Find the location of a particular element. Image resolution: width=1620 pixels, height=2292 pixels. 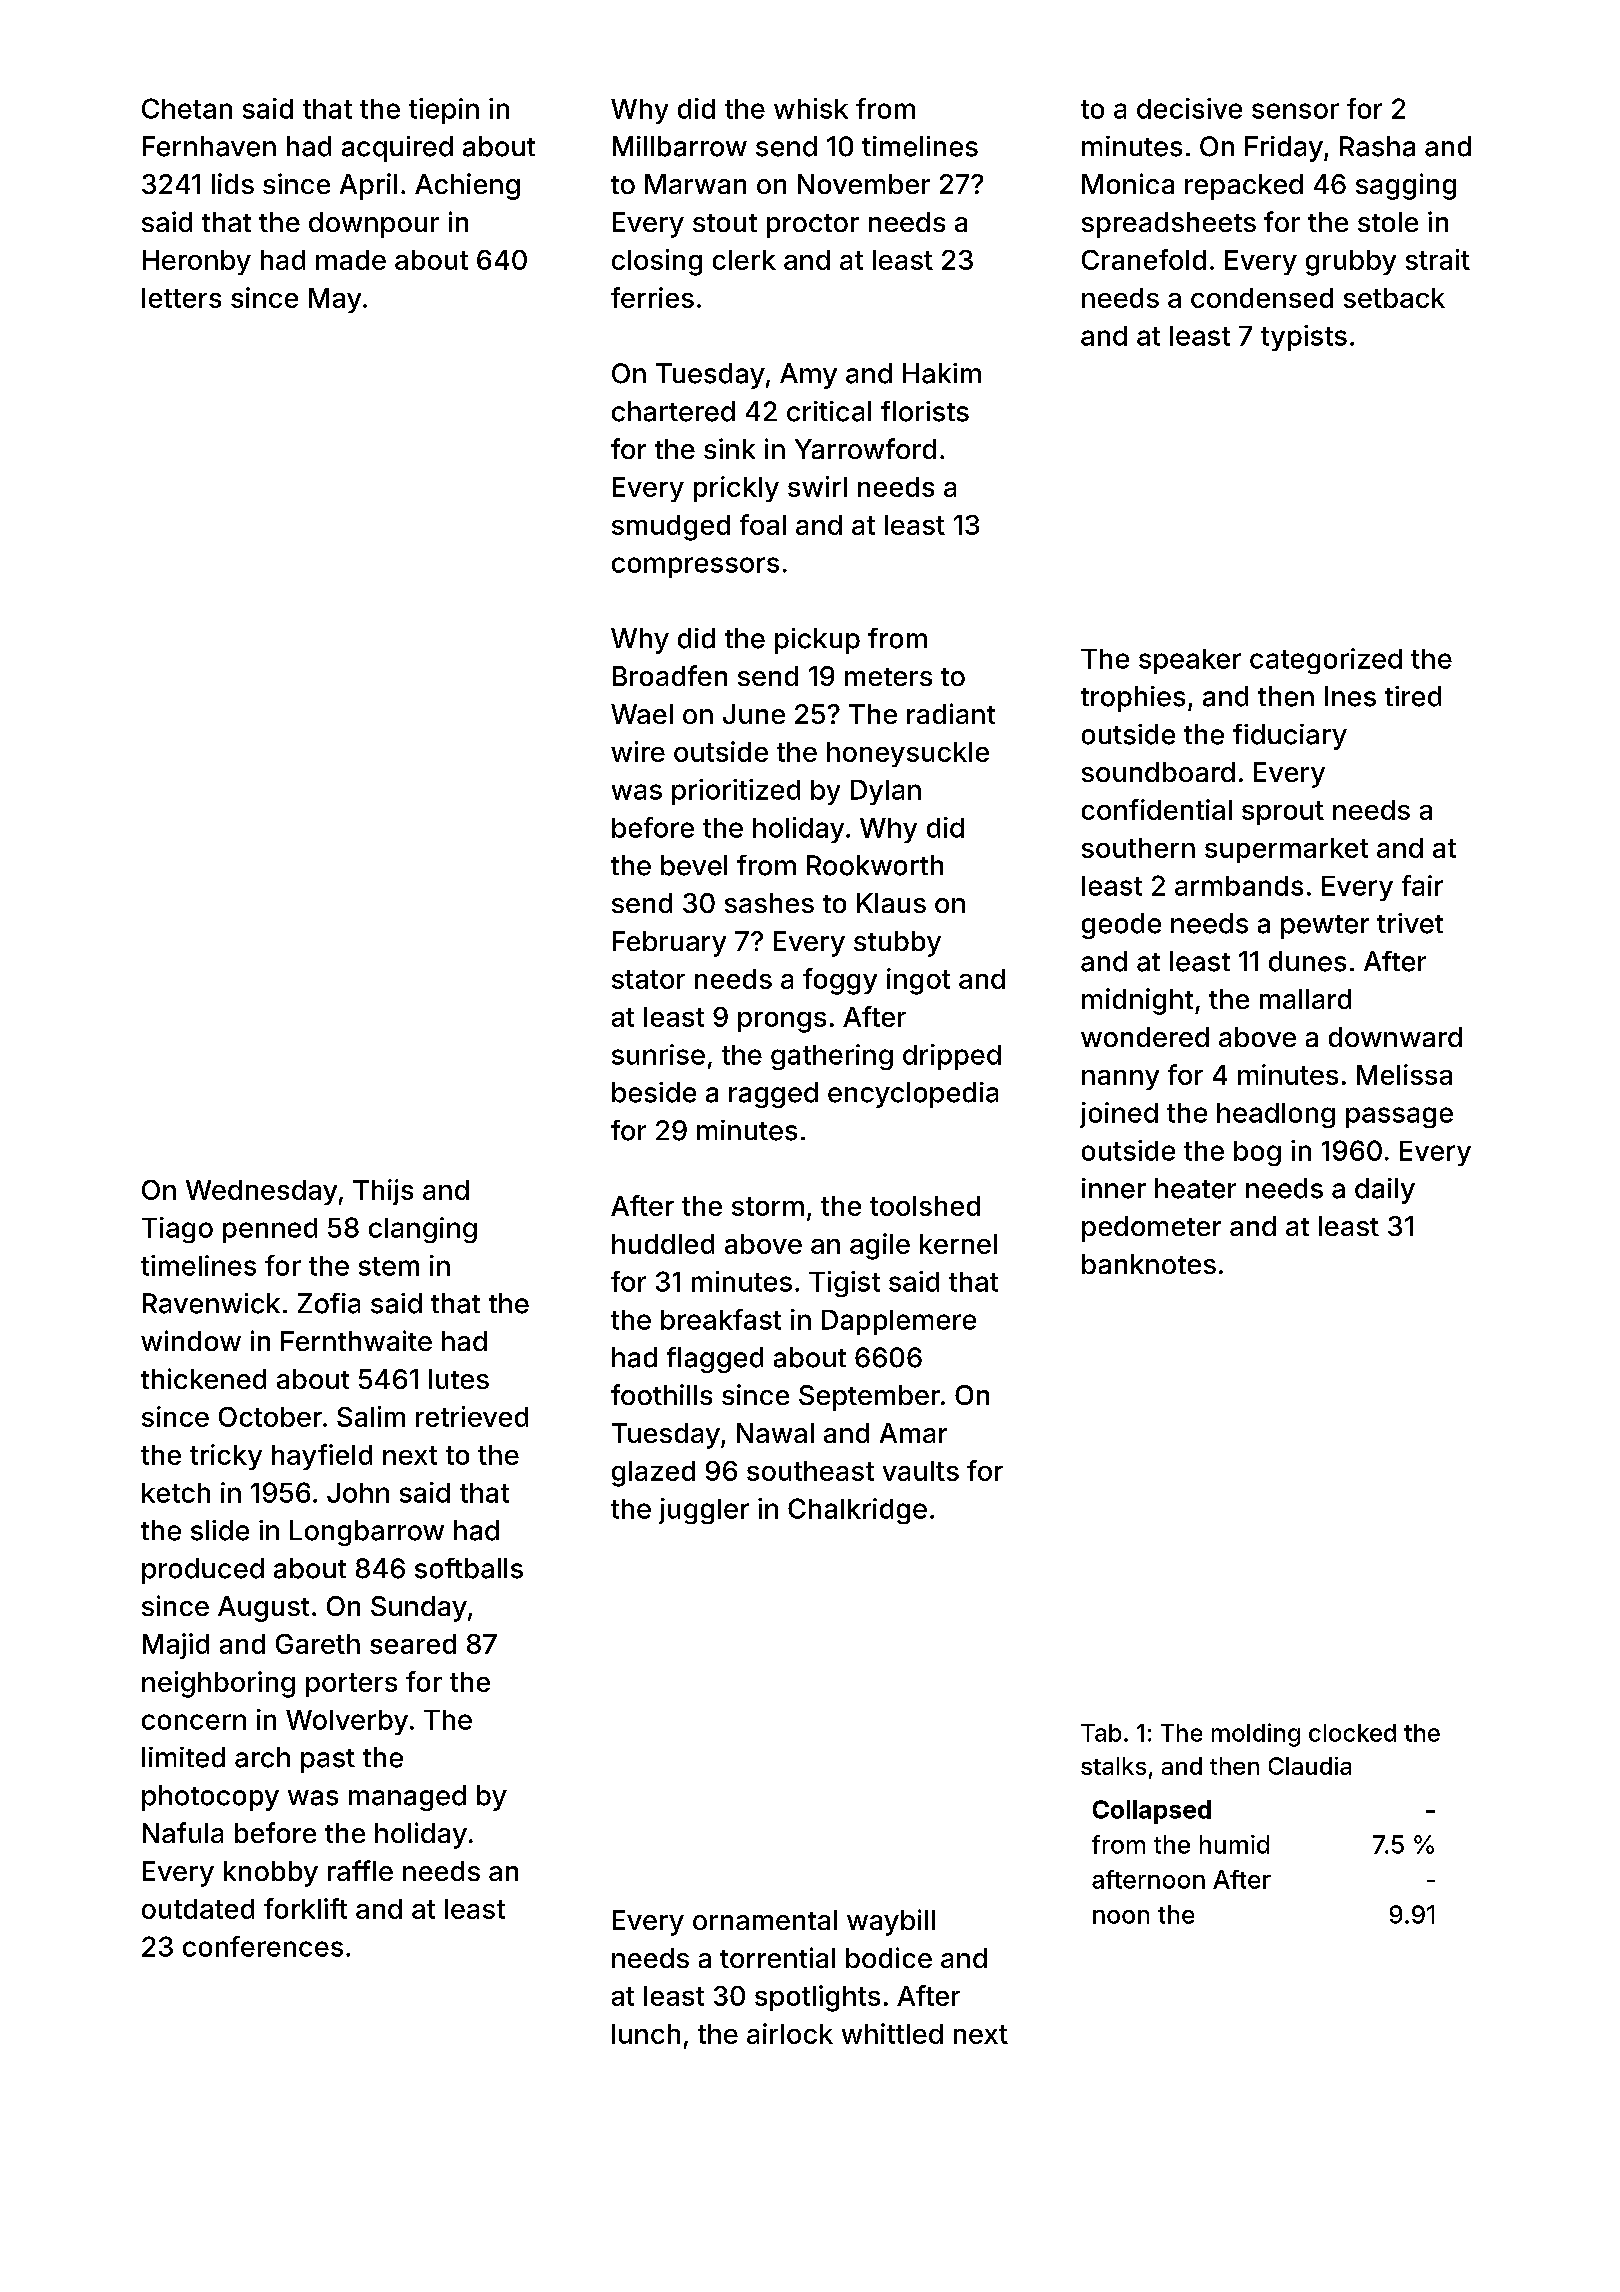

daily is located at coordinates (1385, 1191).
